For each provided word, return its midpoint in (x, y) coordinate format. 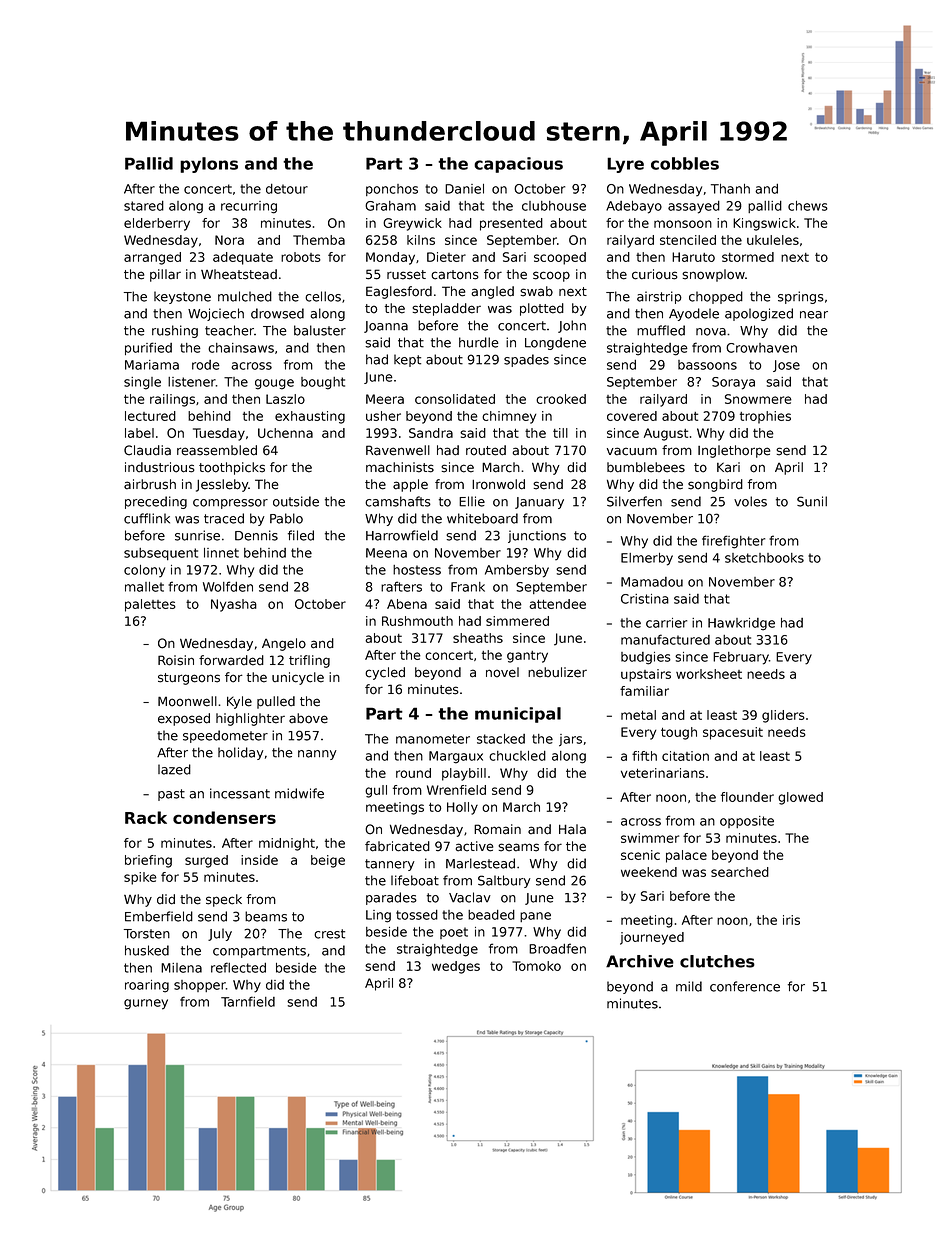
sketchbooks (764, 558)
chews (808, 206)
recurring (249, 207)
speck (224, 900)
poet (454, 933)
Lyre (625, 165)
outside (296, 501)
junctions (537, 536)
